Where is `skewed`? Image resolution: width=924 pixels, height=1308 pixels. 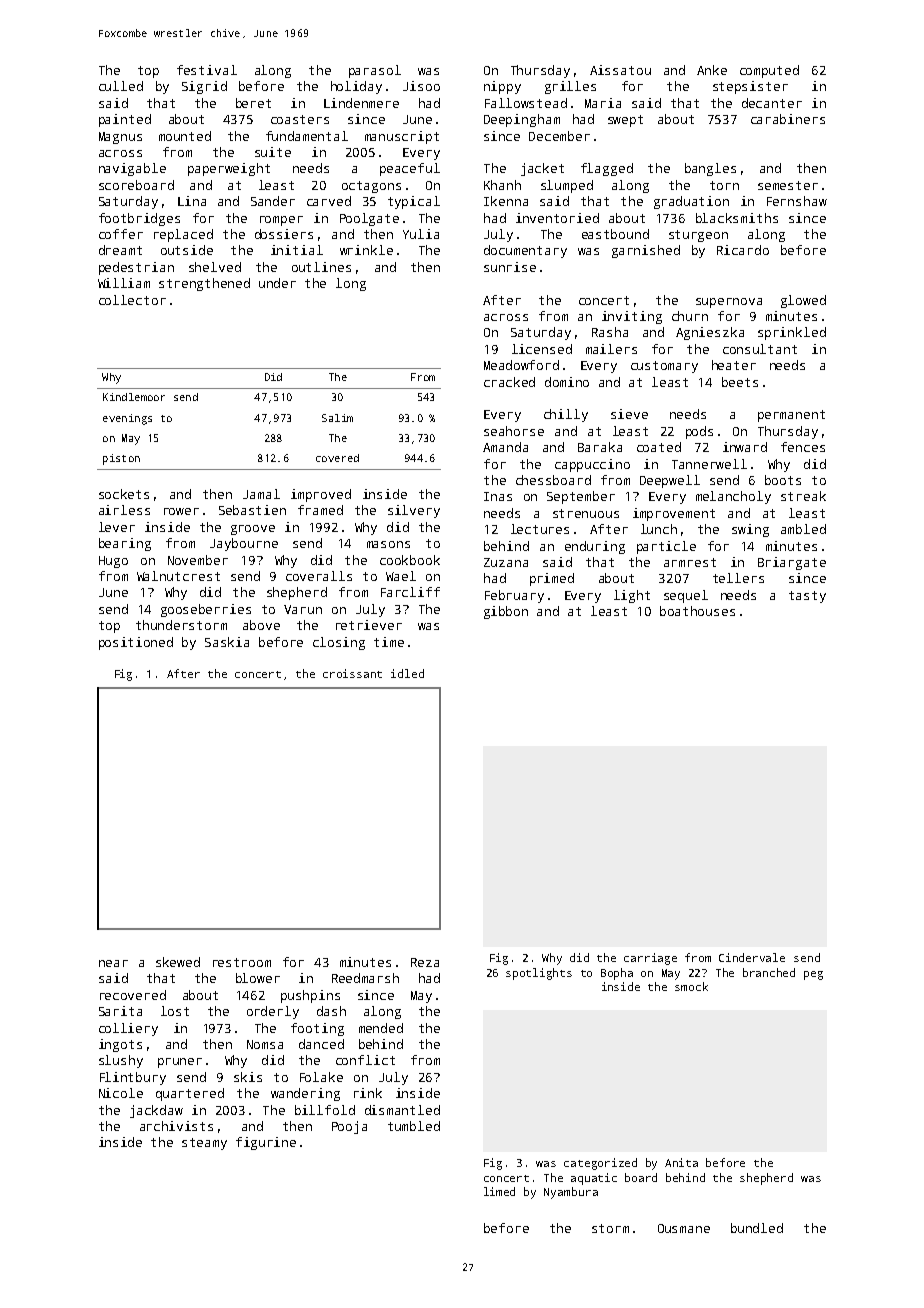 skewed is located at coordinates (178, 962).
